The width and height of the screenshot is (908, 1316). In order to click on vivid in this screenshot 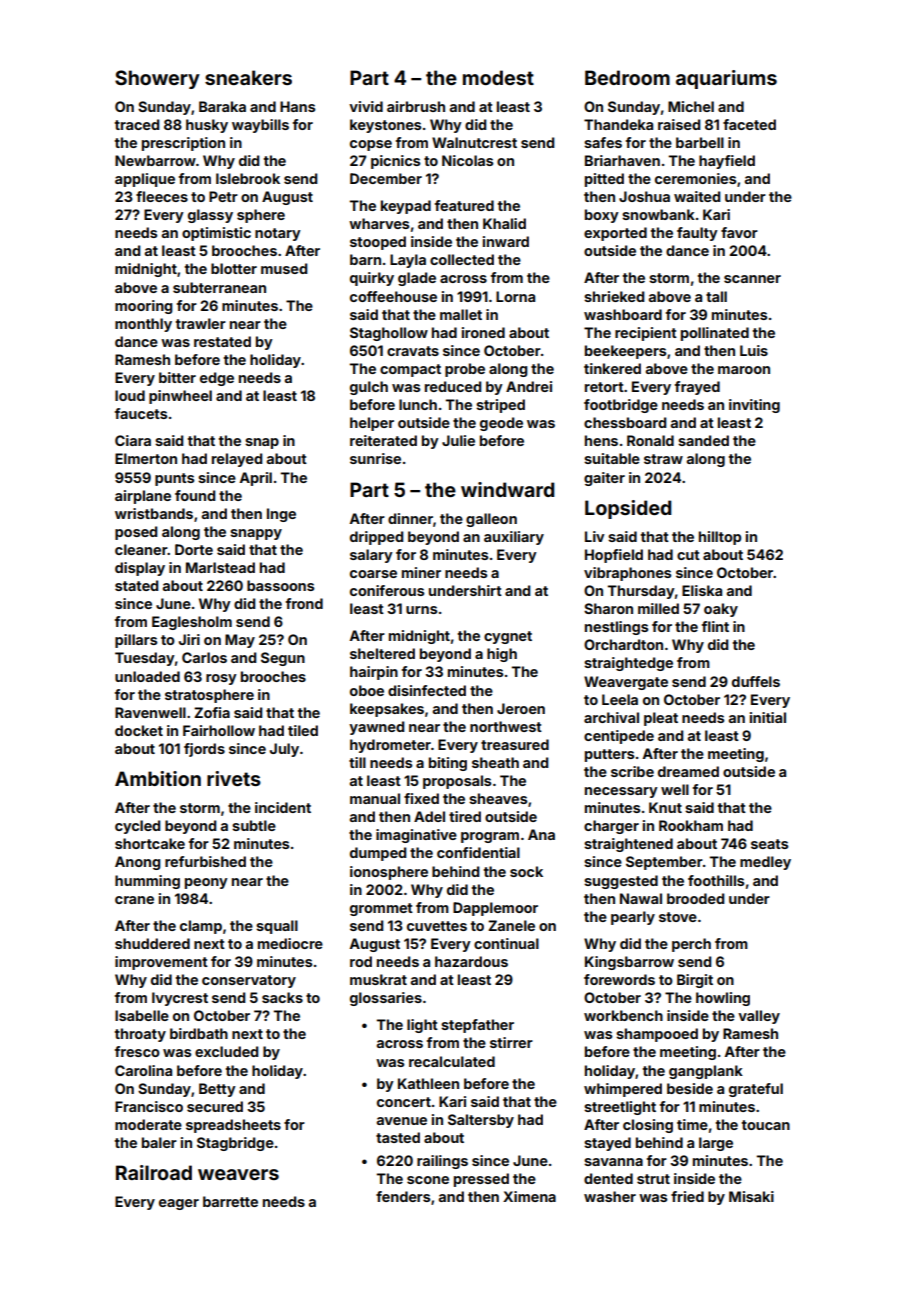, I will do `click(366, 106)`.
